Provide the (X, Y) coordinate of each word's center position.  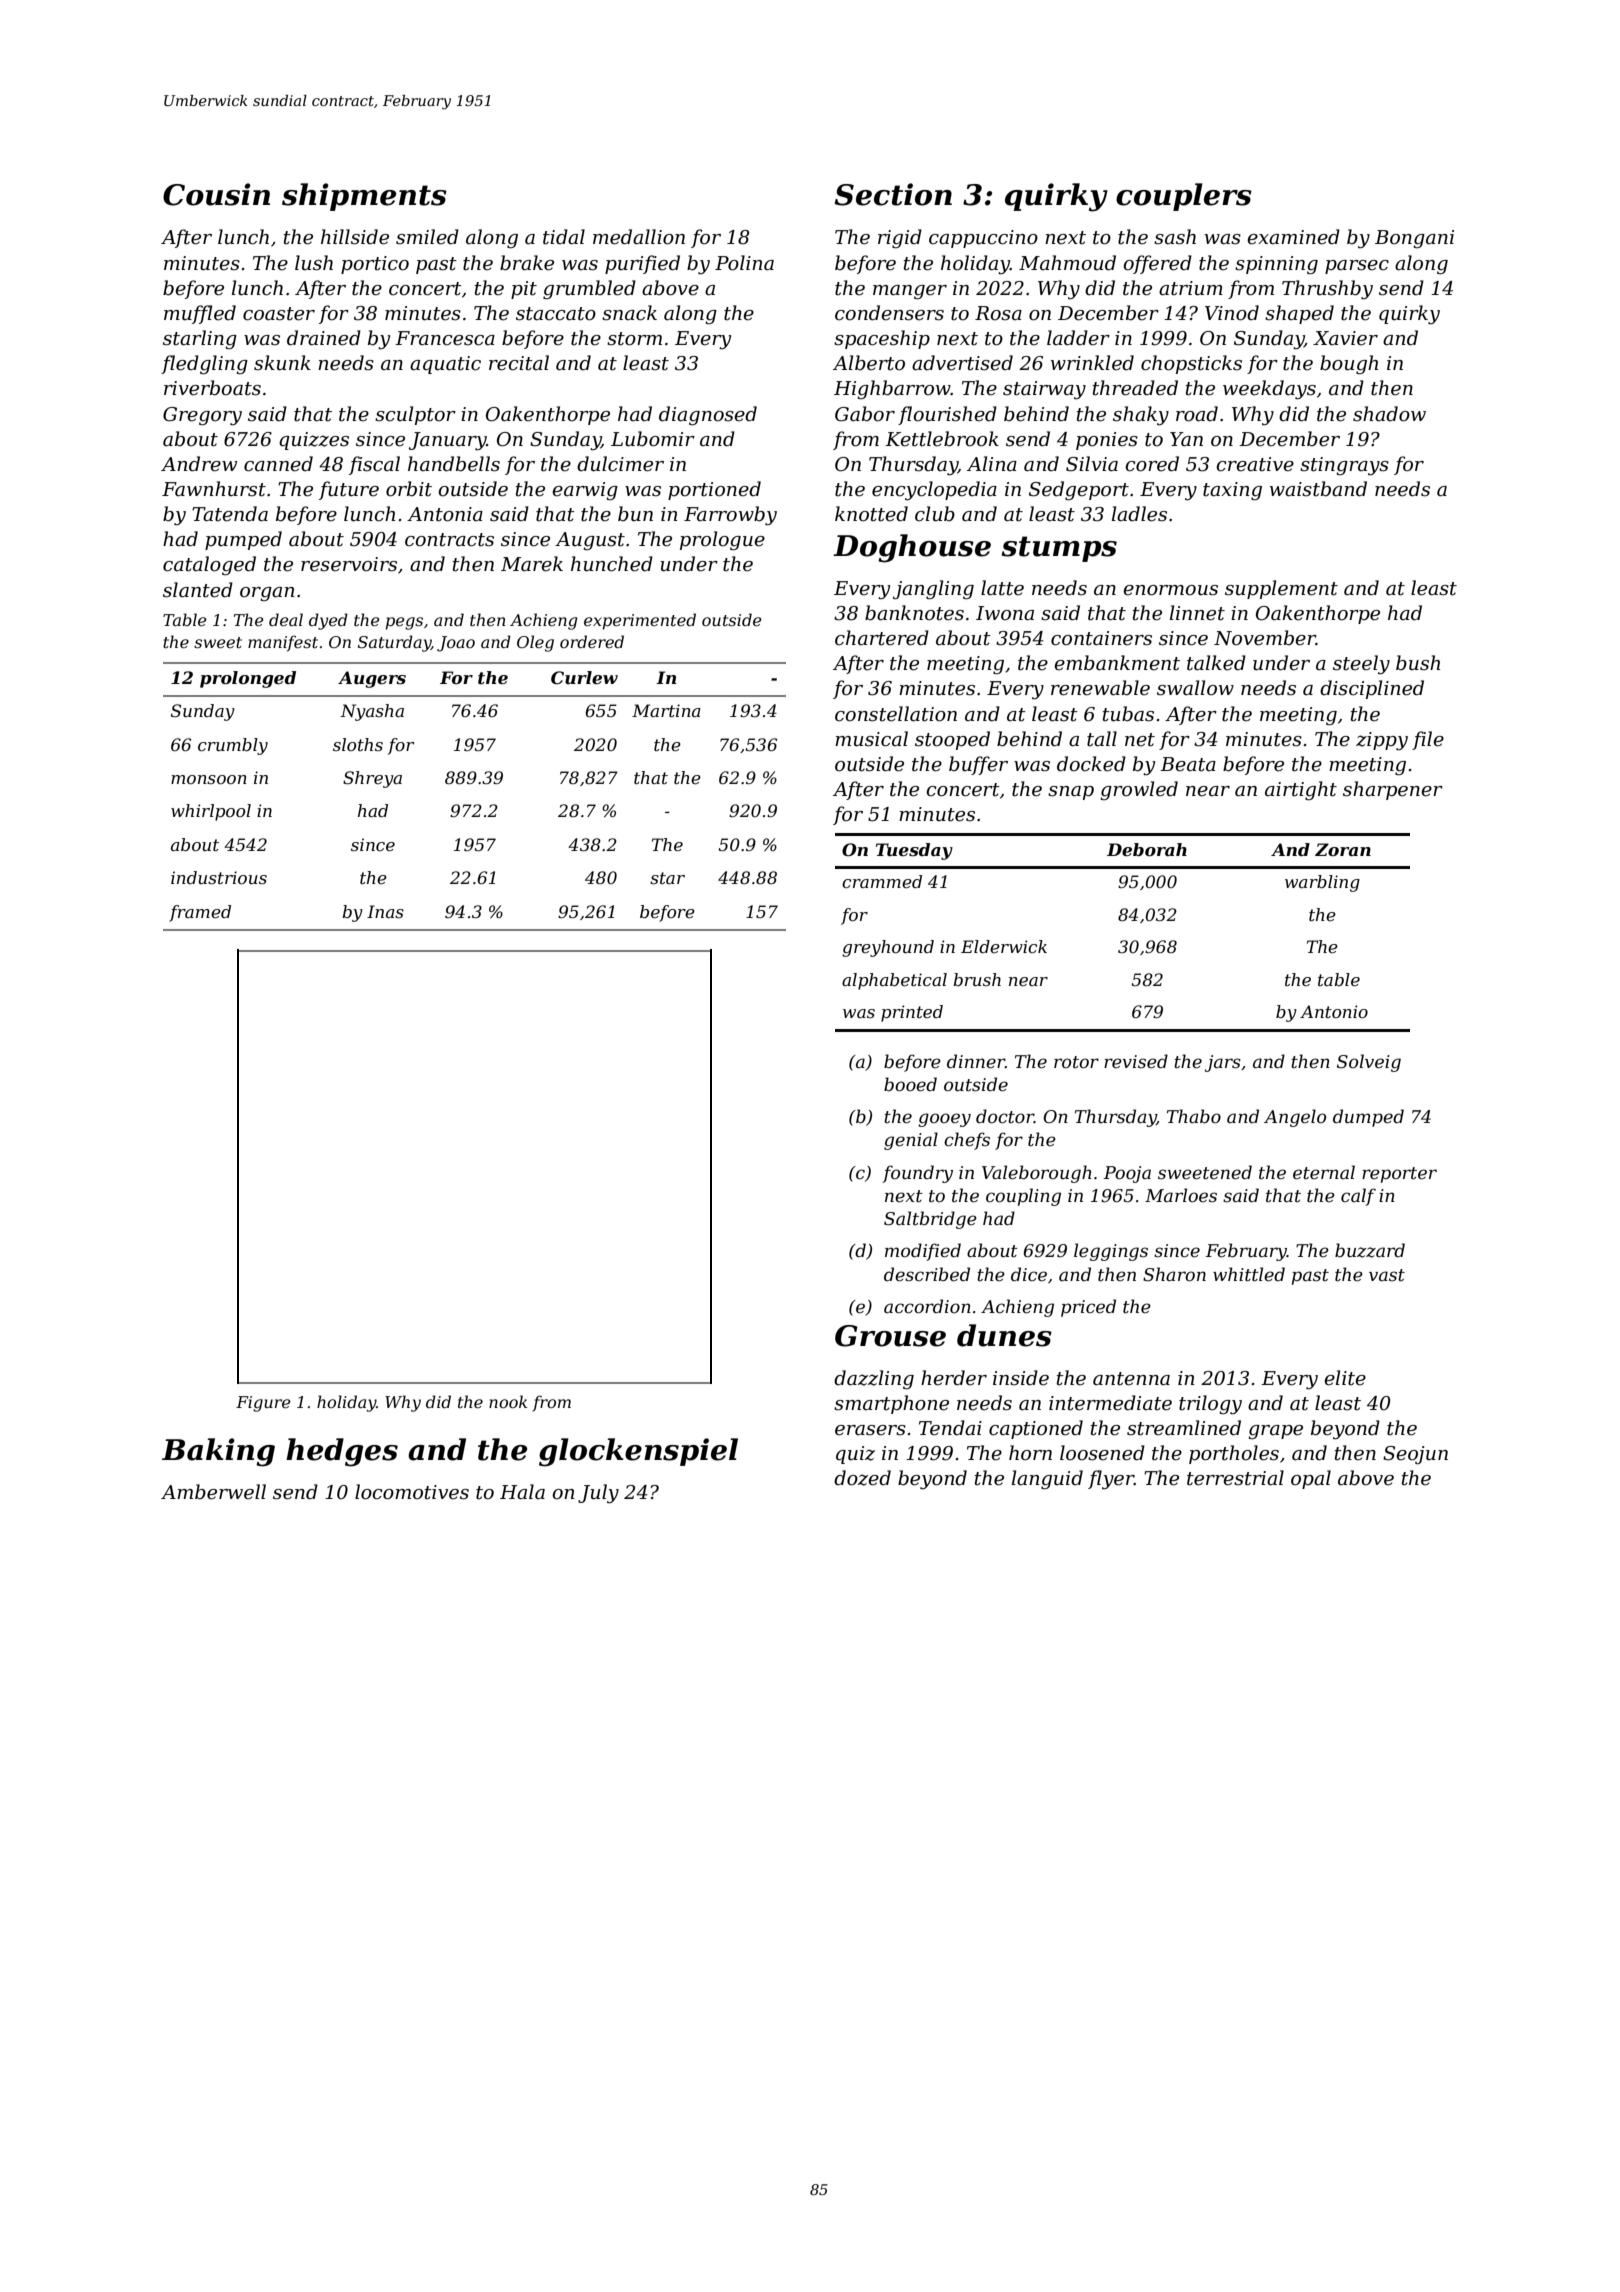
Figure (263, 1404)
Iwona (1005, 613)
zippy (1382, 741)
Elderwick (1004, 946)
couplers (1184, 197)
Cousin (216, 194)
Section (893, 194)
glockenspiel (638, 1452)
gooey (944, 1120)
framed (200, 913)
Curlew (584, 677)
